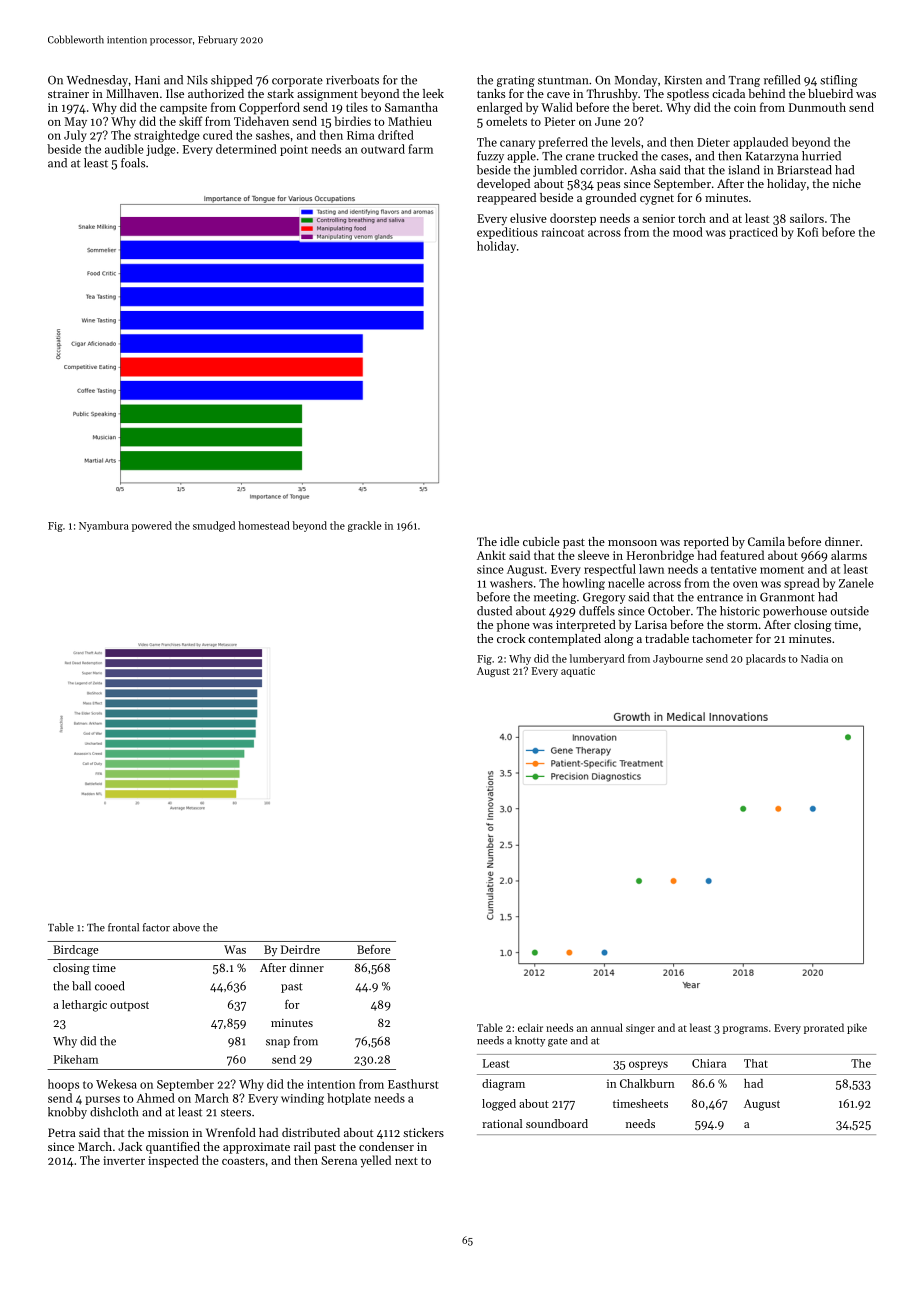 The width and height of the screenshot is (924, 1314). I want to click on practiced, so click(753, 233).
